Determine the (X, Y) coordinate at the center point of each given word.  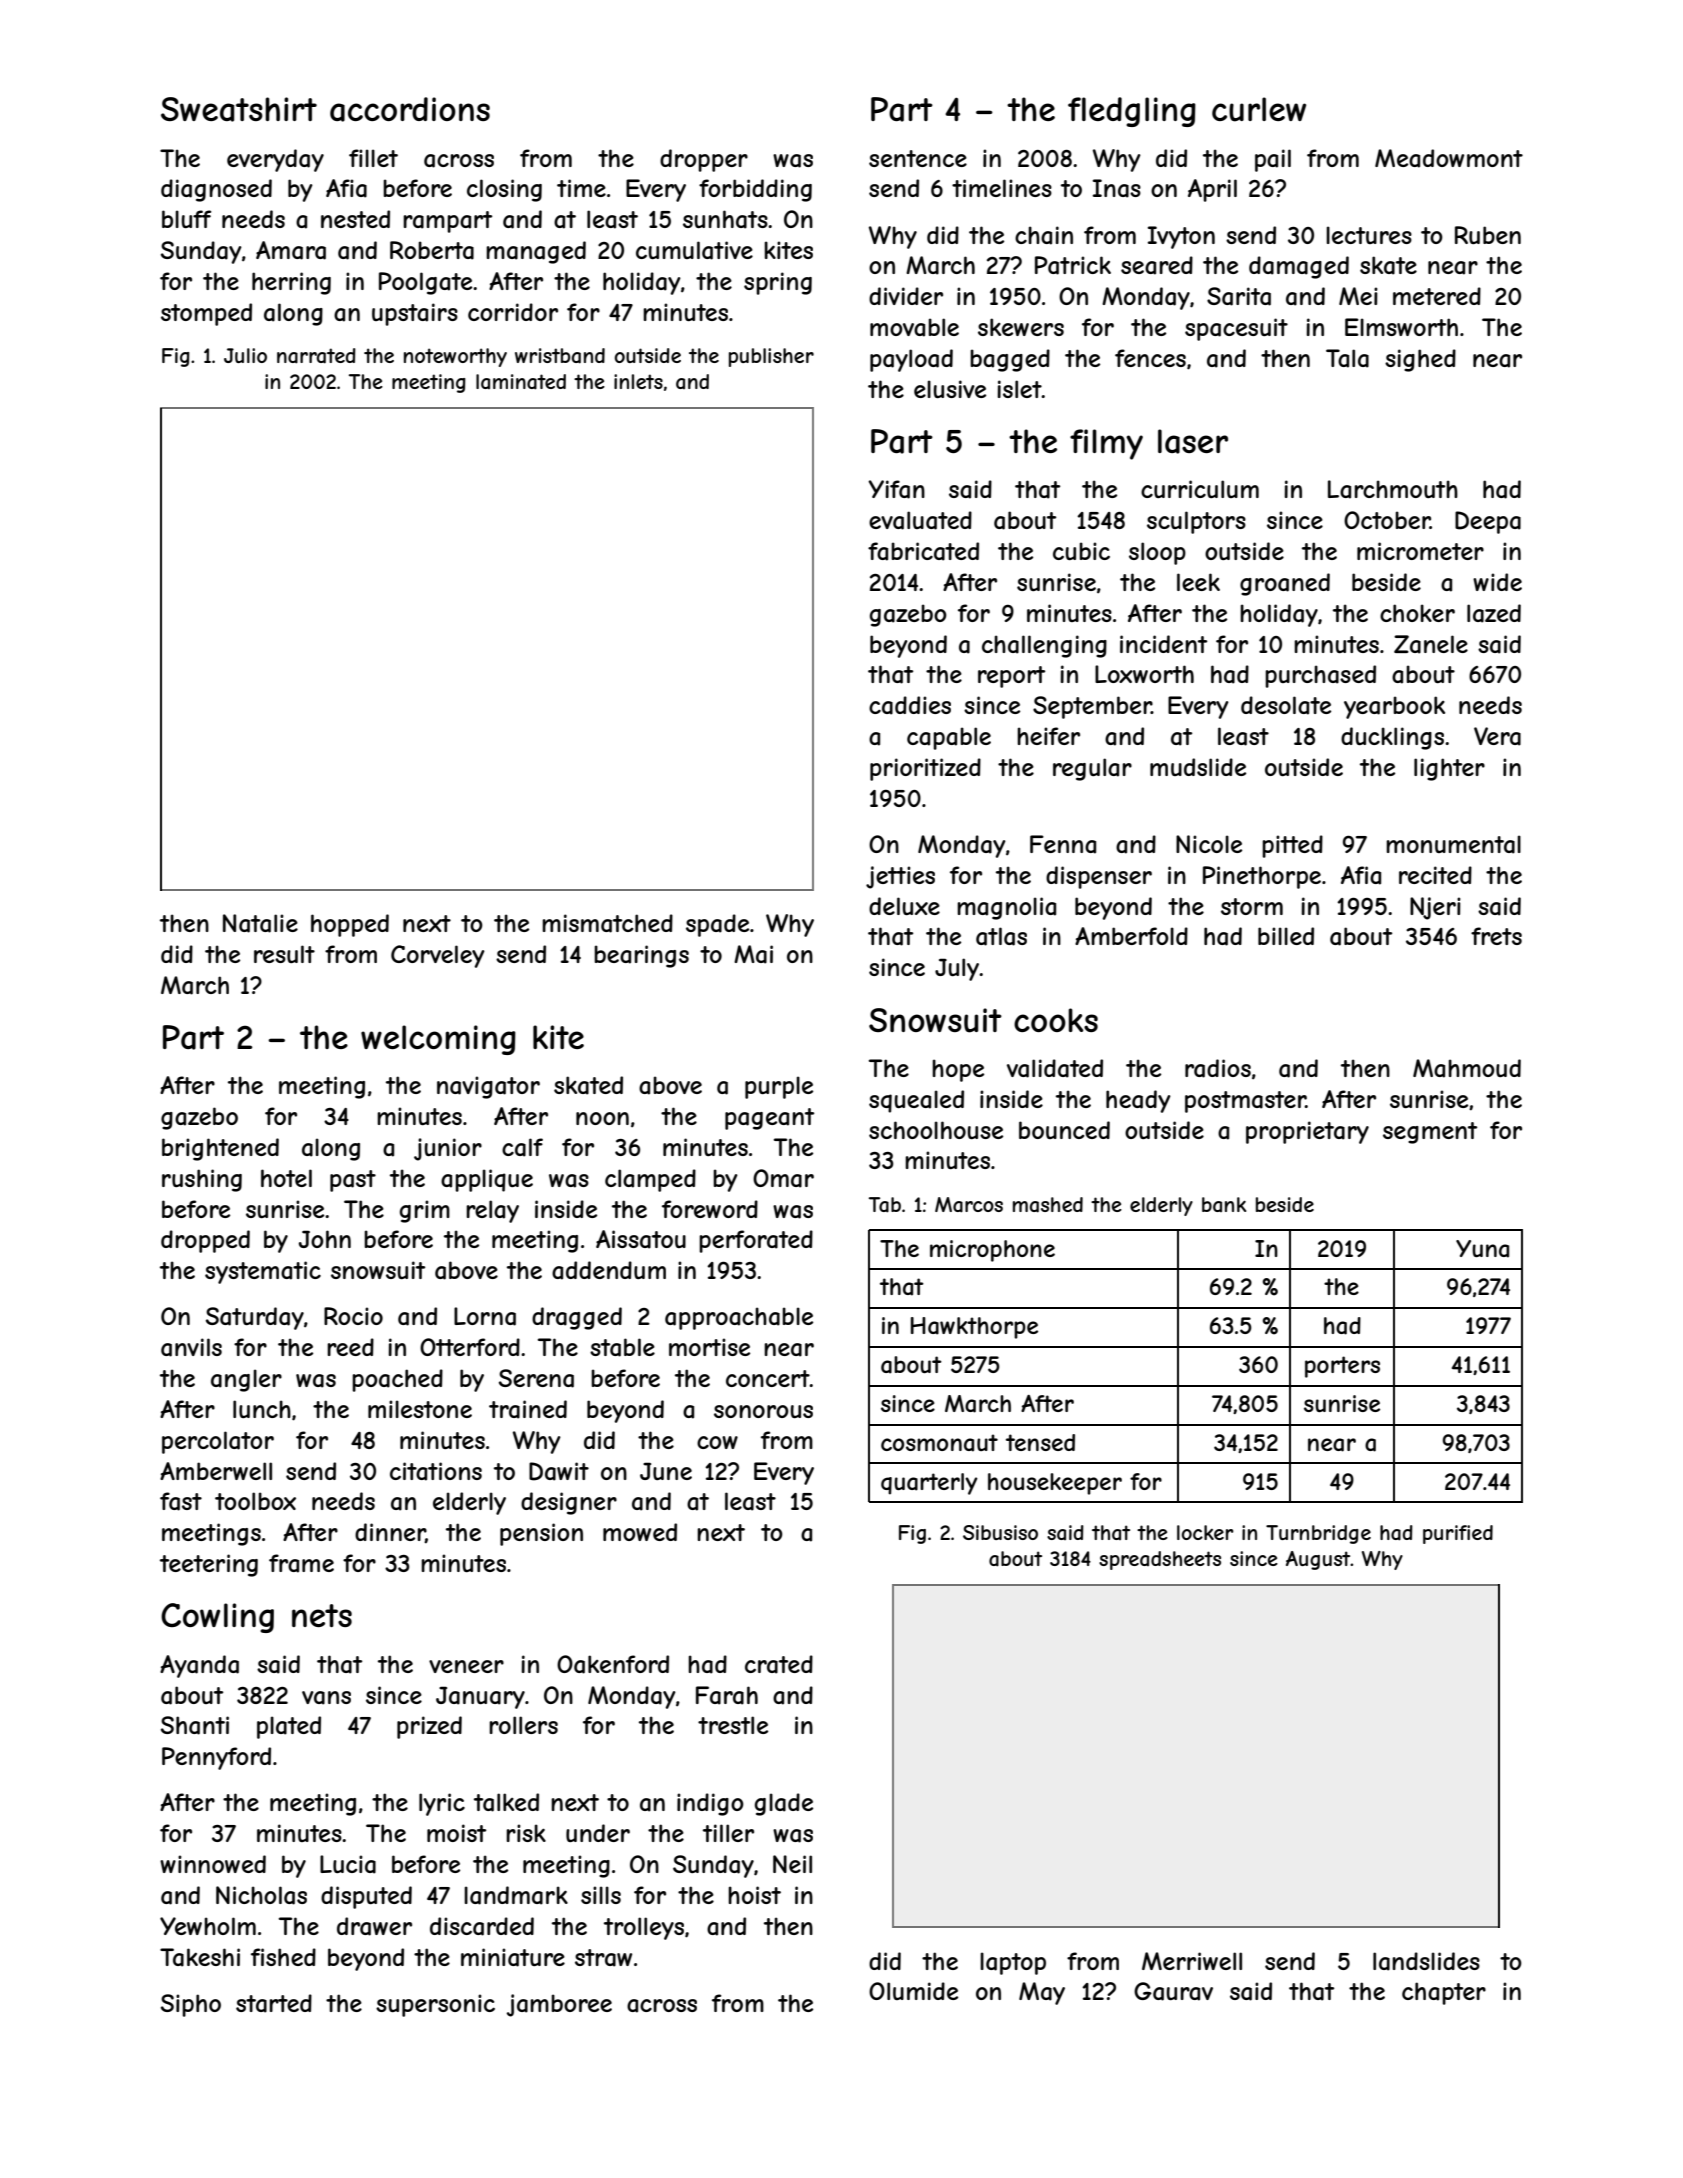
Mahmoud (1467, 1068)
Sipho (191, 2005)
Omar (783, 1178)
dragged (577, 1318)
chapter (1444, 1993)
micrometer (1420, 551)
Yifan (896, 489)
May (1042, 1993)
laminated (521, 382)
